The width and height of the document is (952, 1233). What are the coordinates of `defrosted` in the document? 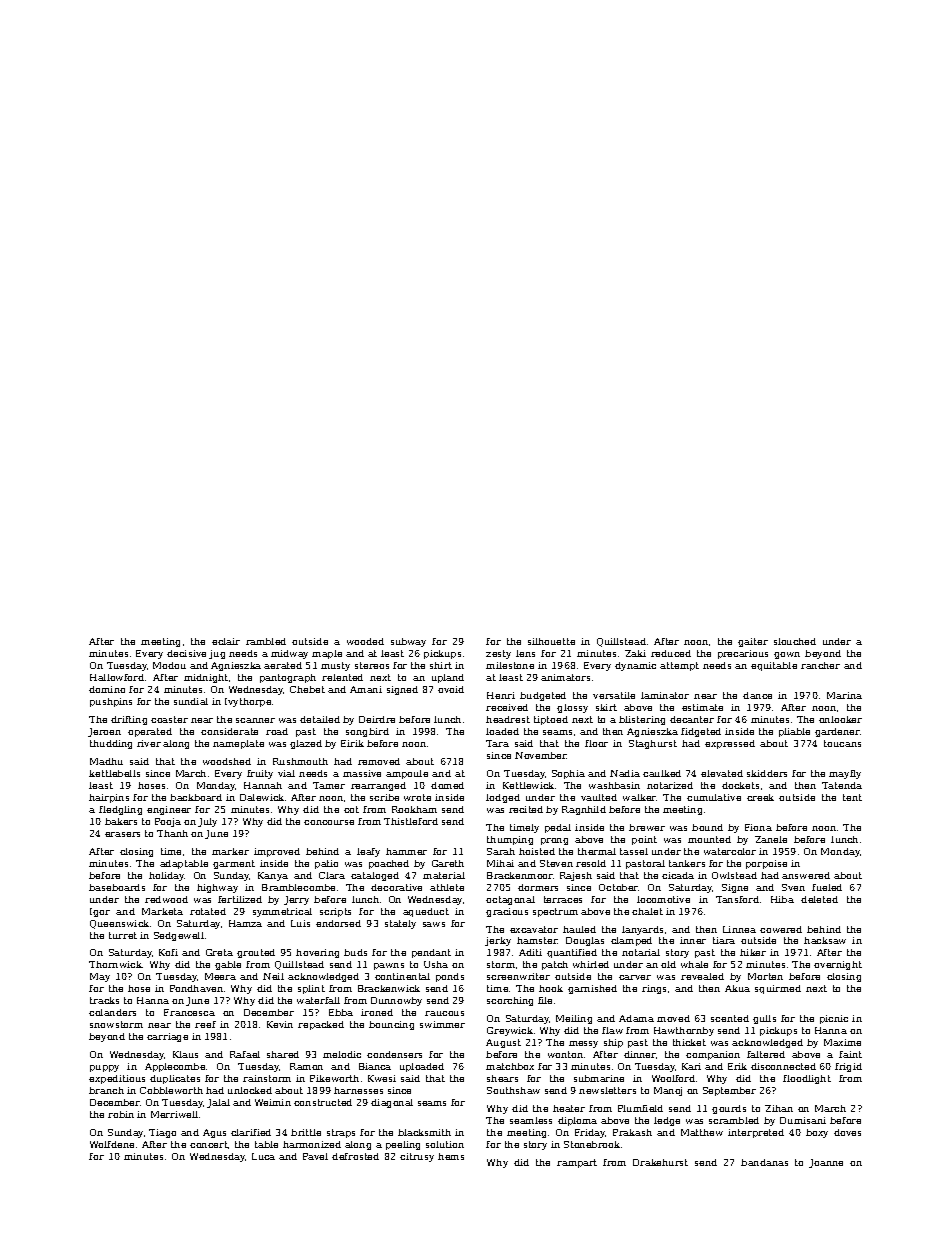 It's located at (355, 1156).
